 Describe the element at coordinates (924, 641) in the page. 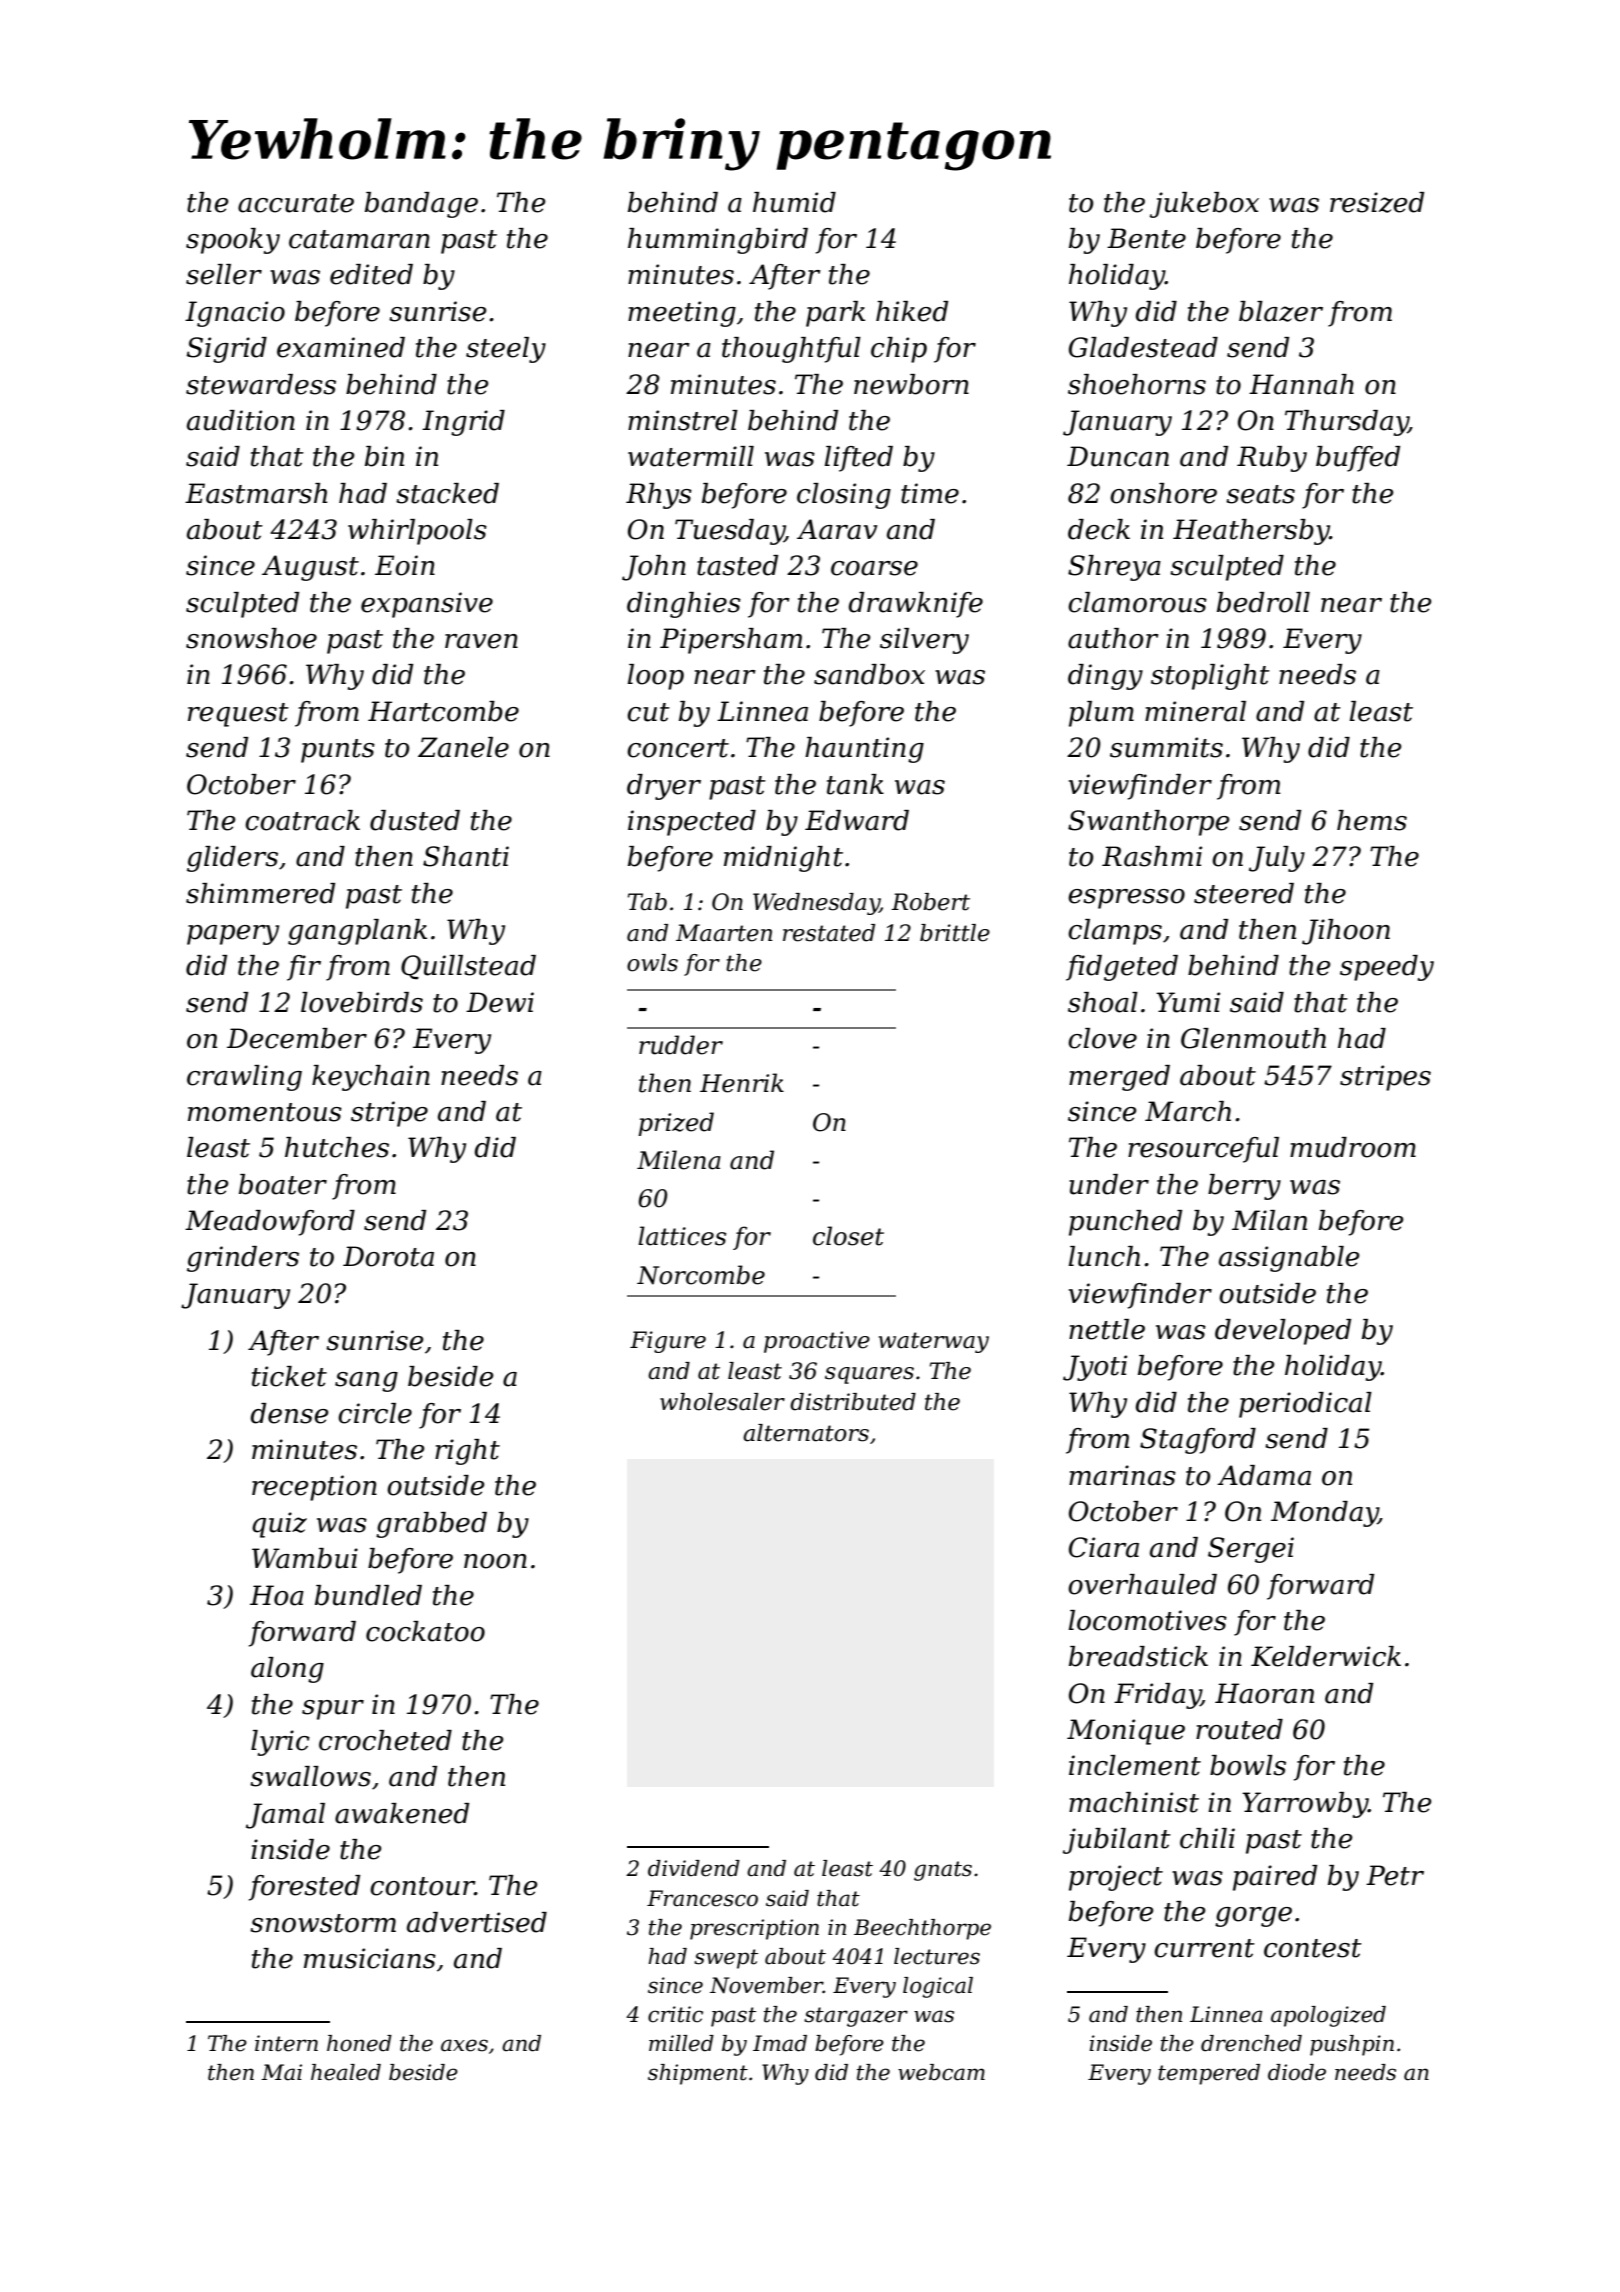

I see `silvery` at that location.
